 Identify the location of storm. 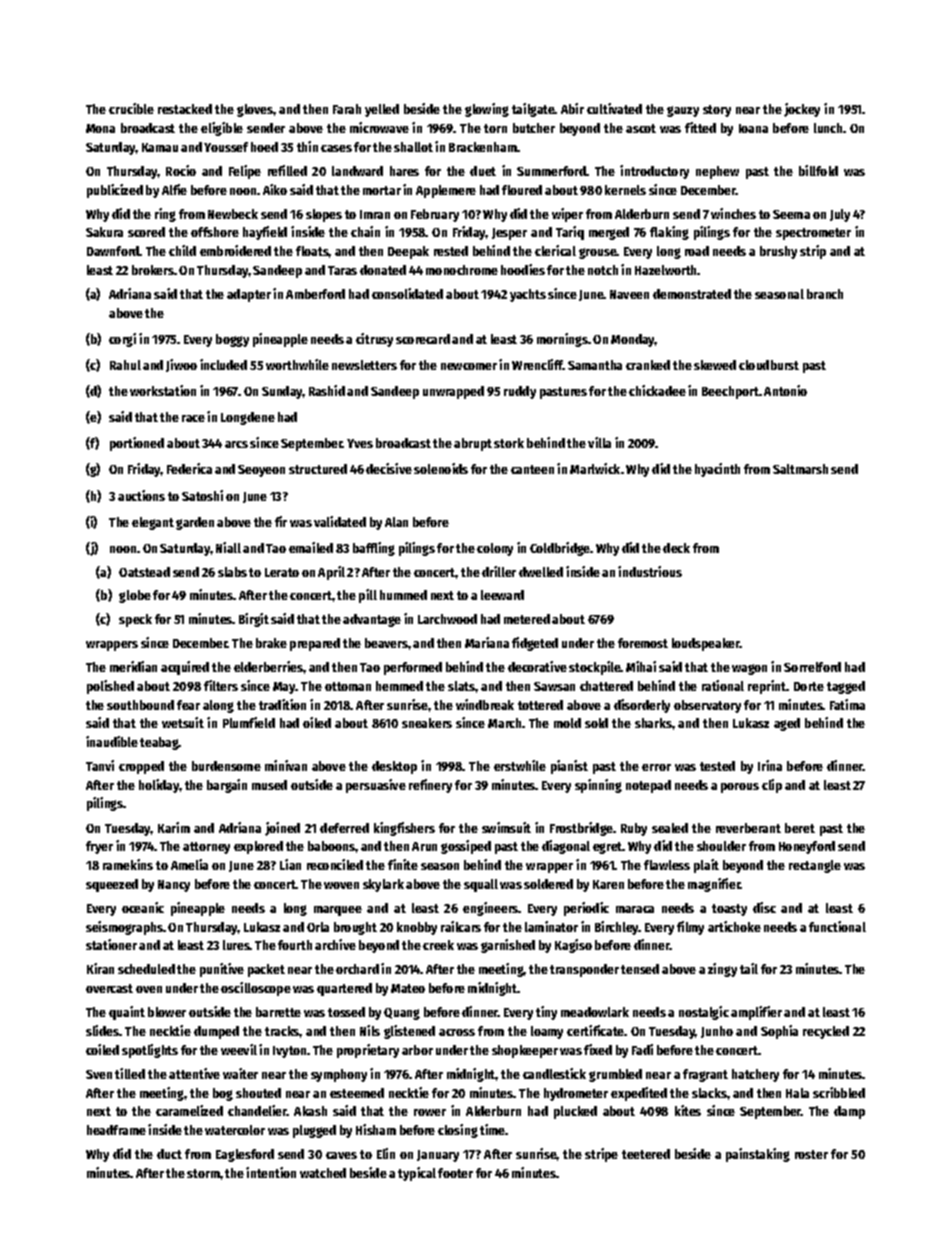
(203, 1173).
